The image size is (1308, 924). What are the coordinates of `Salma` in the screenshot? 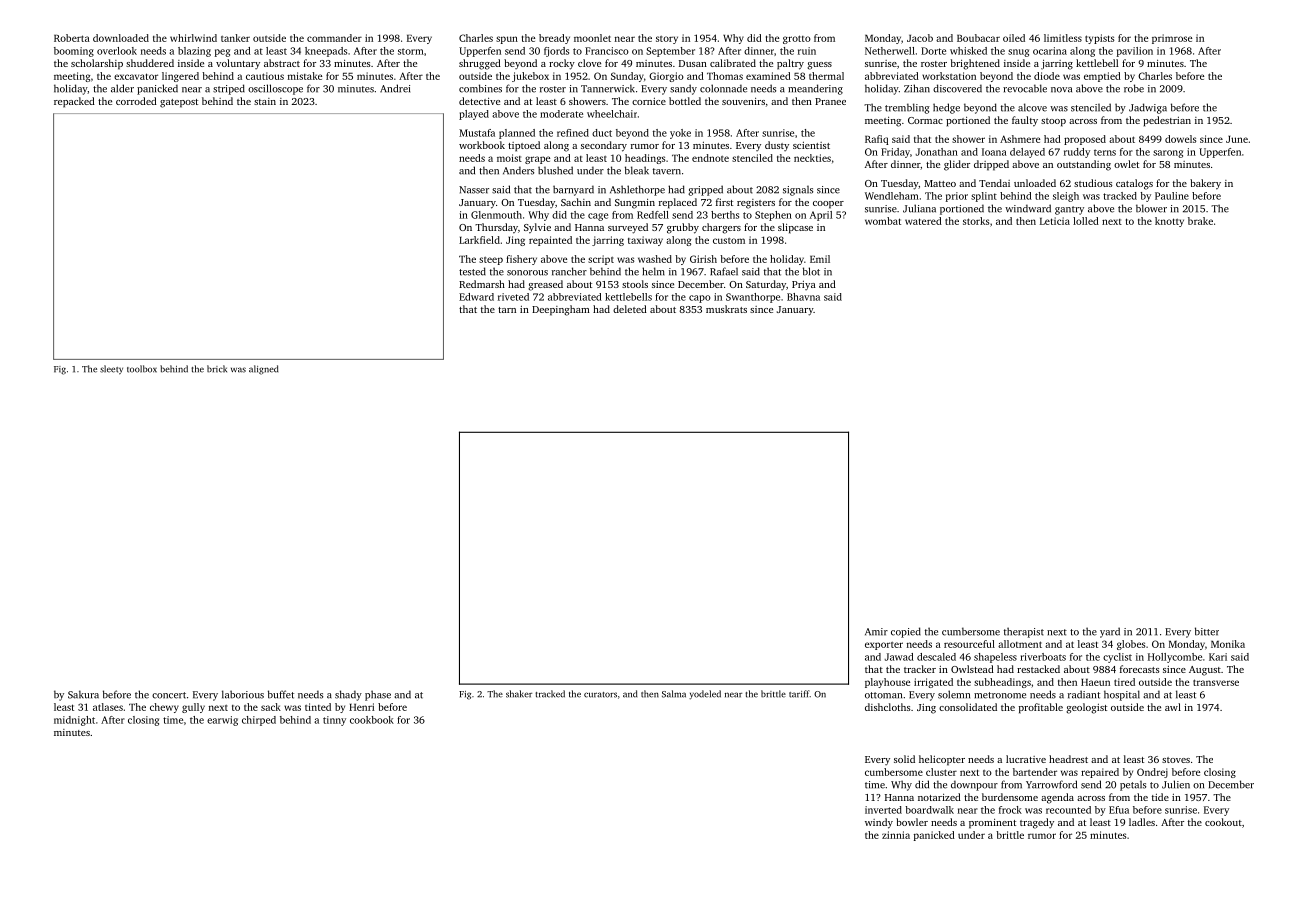 It's located at (674, 694).
